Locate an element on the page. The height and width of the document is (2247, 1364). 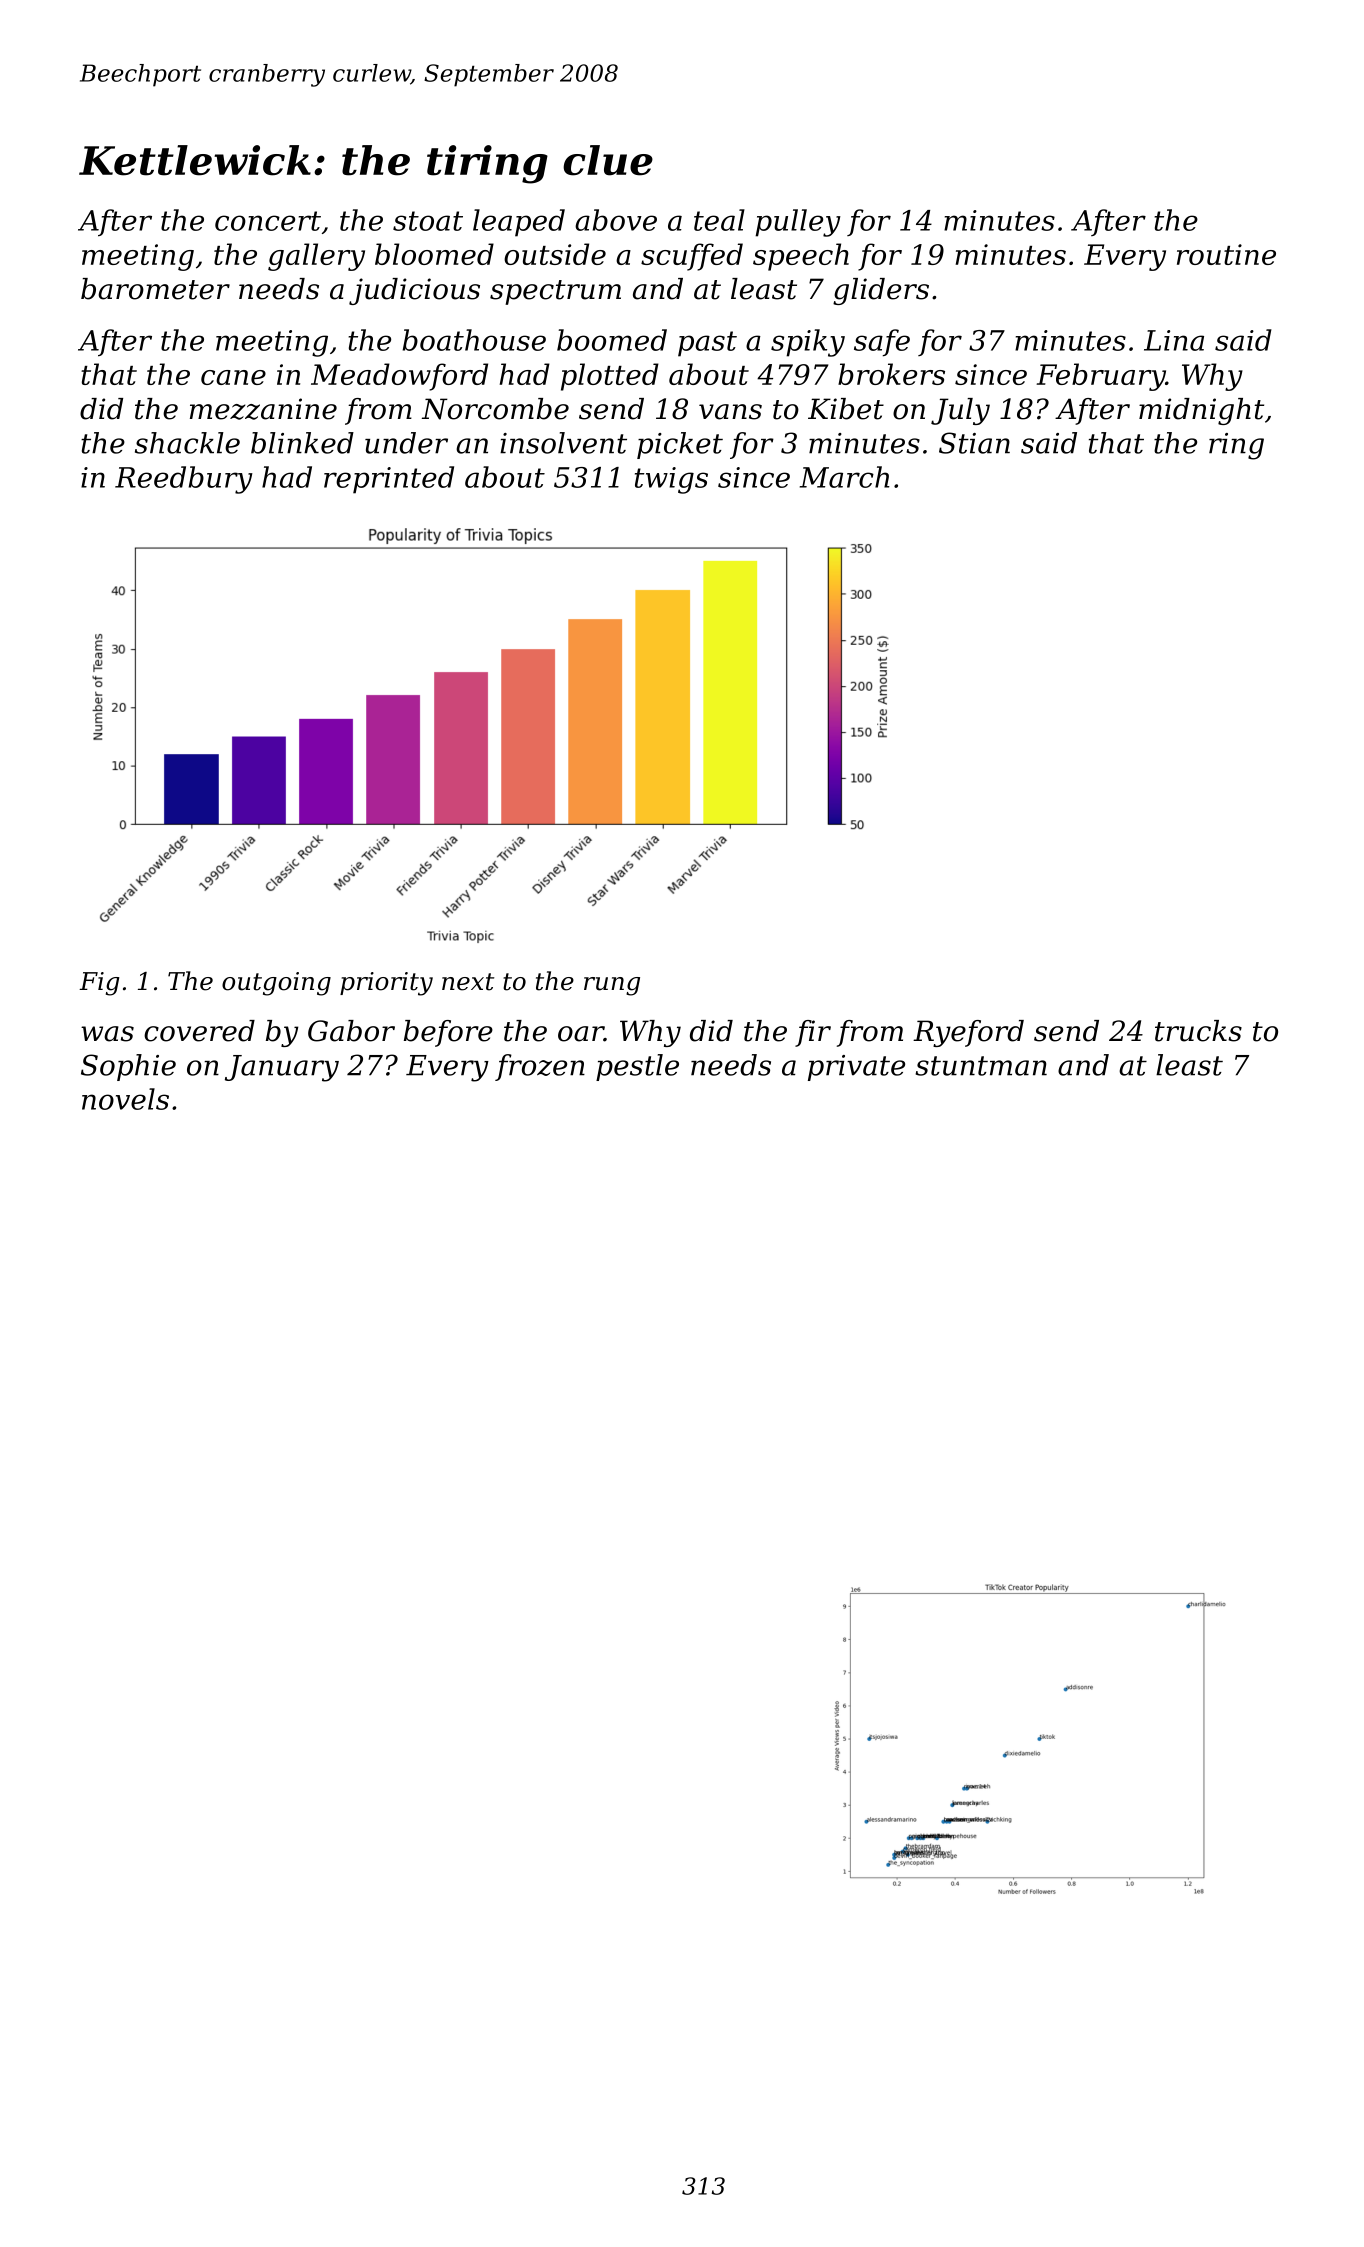
Sophie is located at coordinates (128, 1067).
